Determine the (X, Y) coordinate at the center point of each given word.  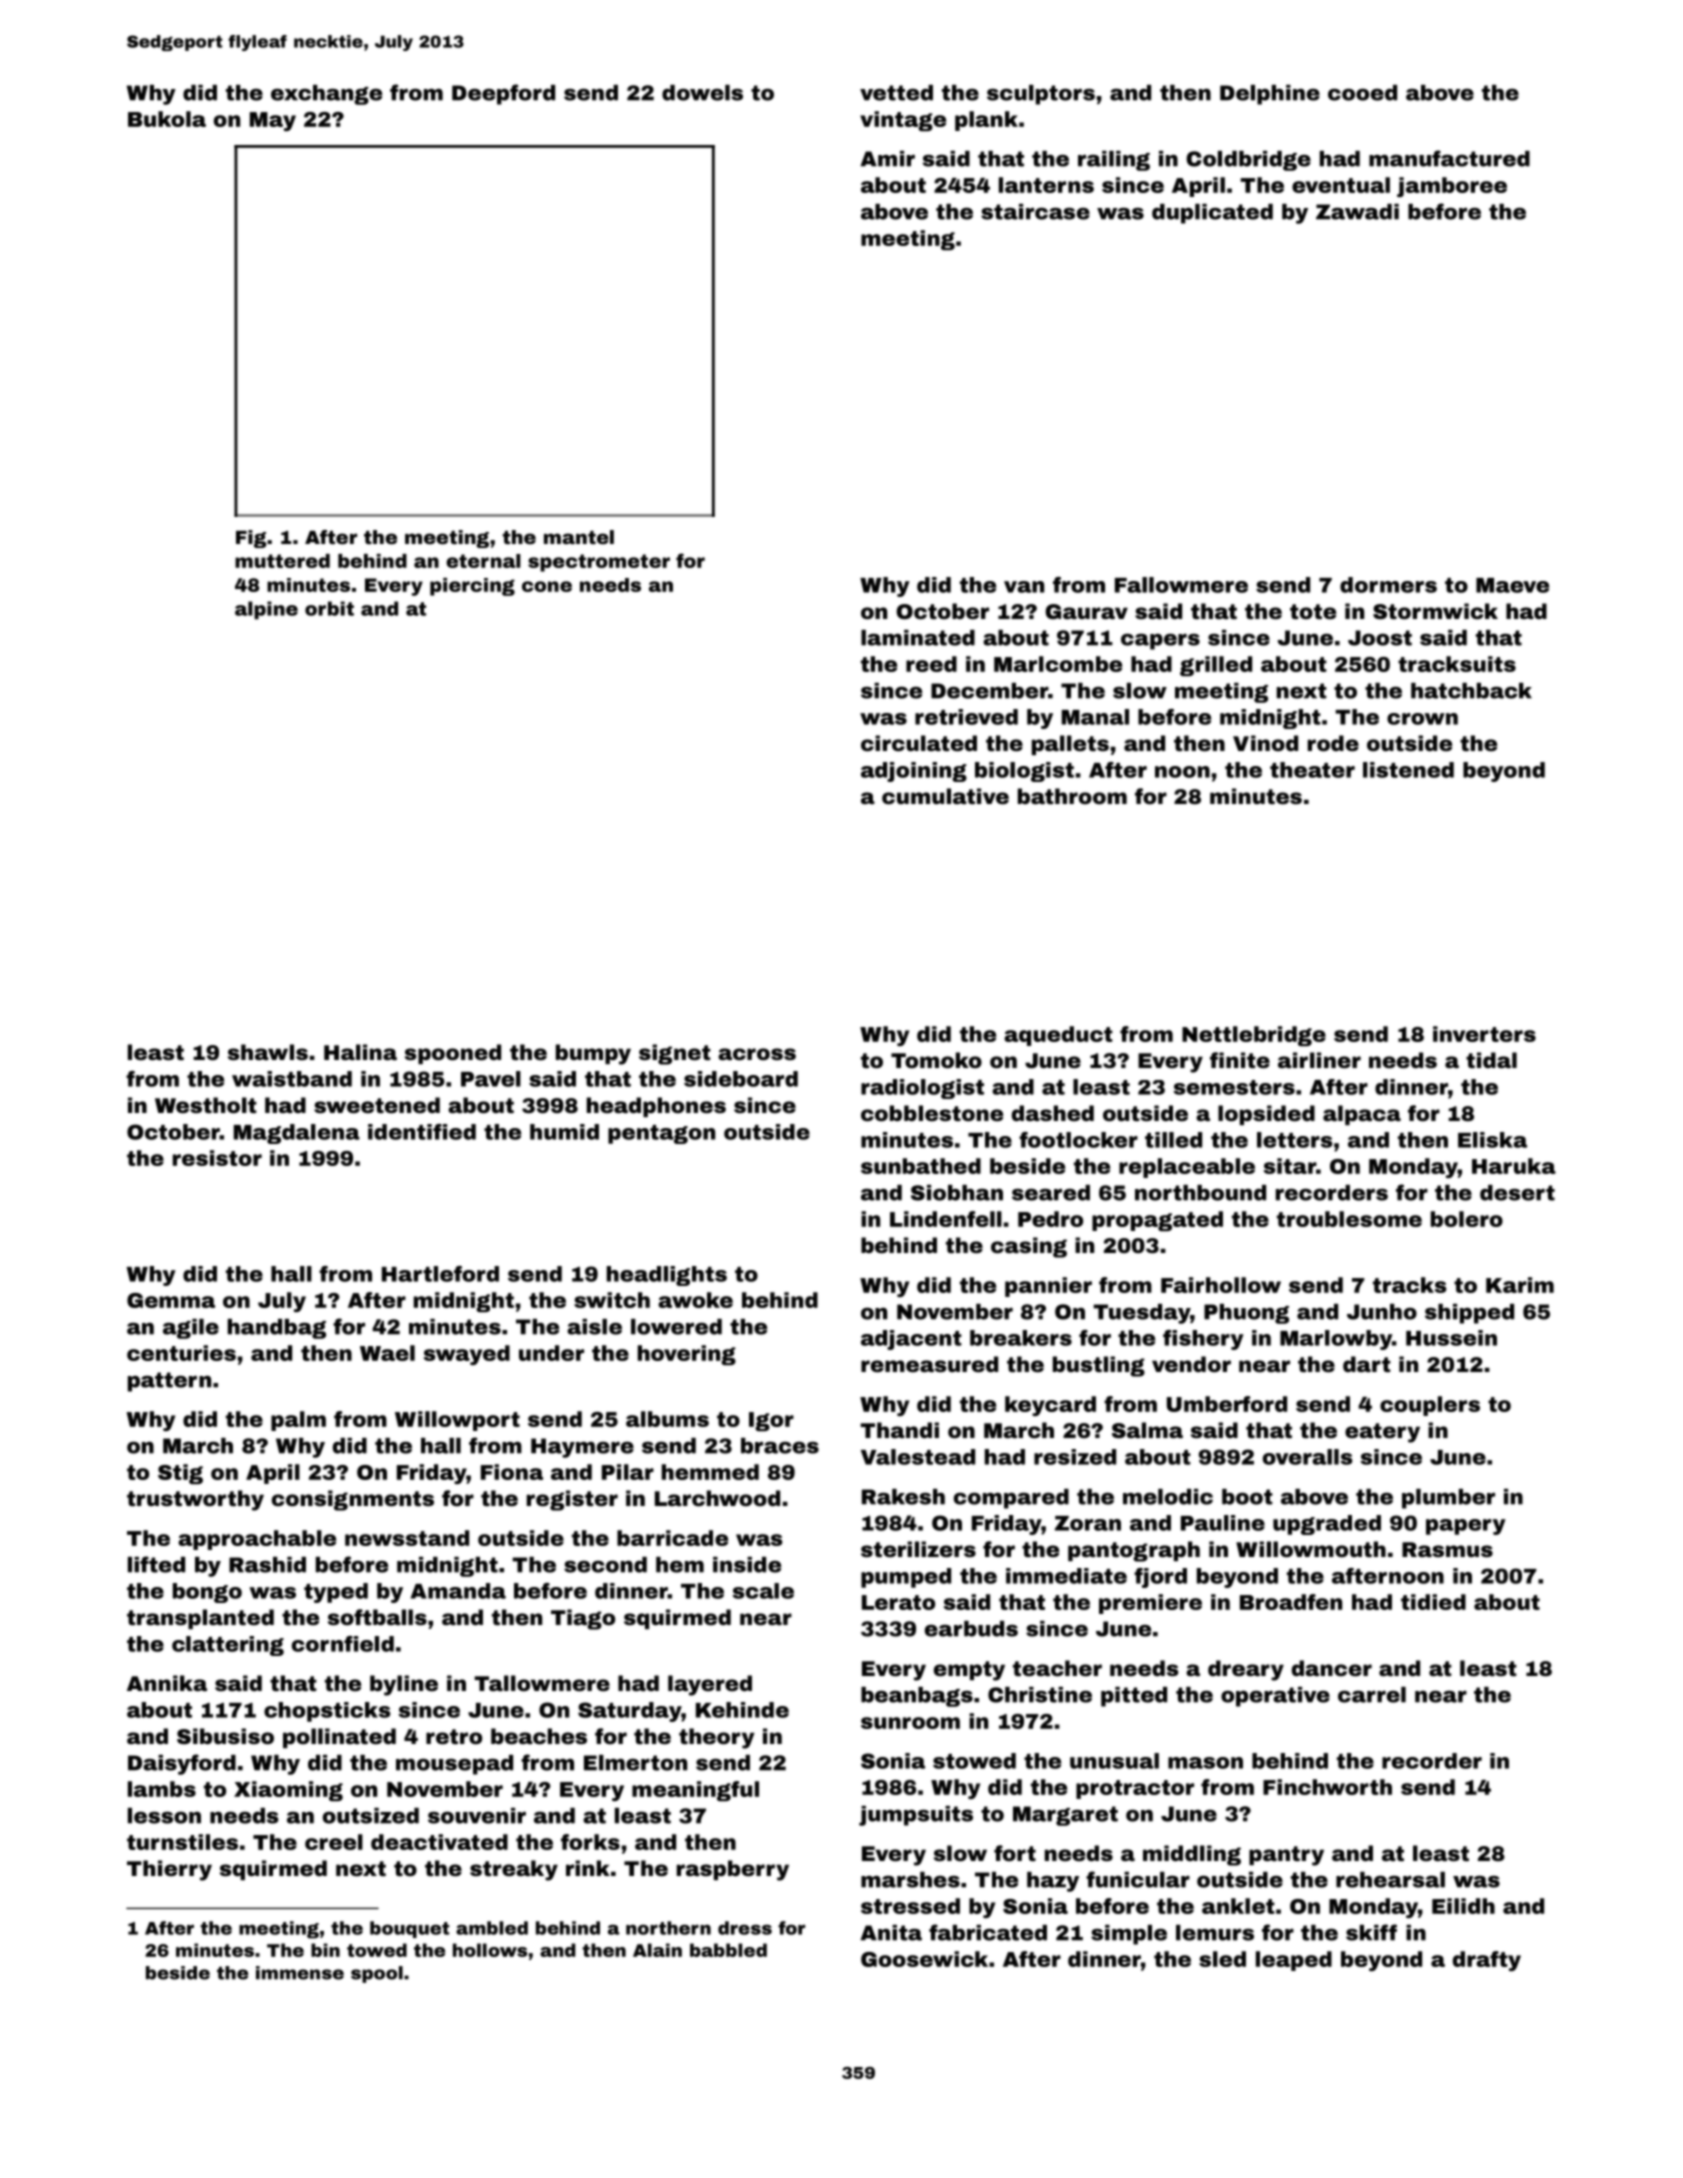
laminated (918, 638)
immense (300, 1973)
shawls (268, 1052)
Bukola (167, 119)
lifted (156, 1564)
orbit (329, 608)
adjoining (914, 772)
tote (1313, 611)
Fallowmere (1181, 585)
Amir (887, 159)
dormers (1388, 585)
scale (763, 1591)
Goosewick (924, 1959)
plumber (1448, 1499)
